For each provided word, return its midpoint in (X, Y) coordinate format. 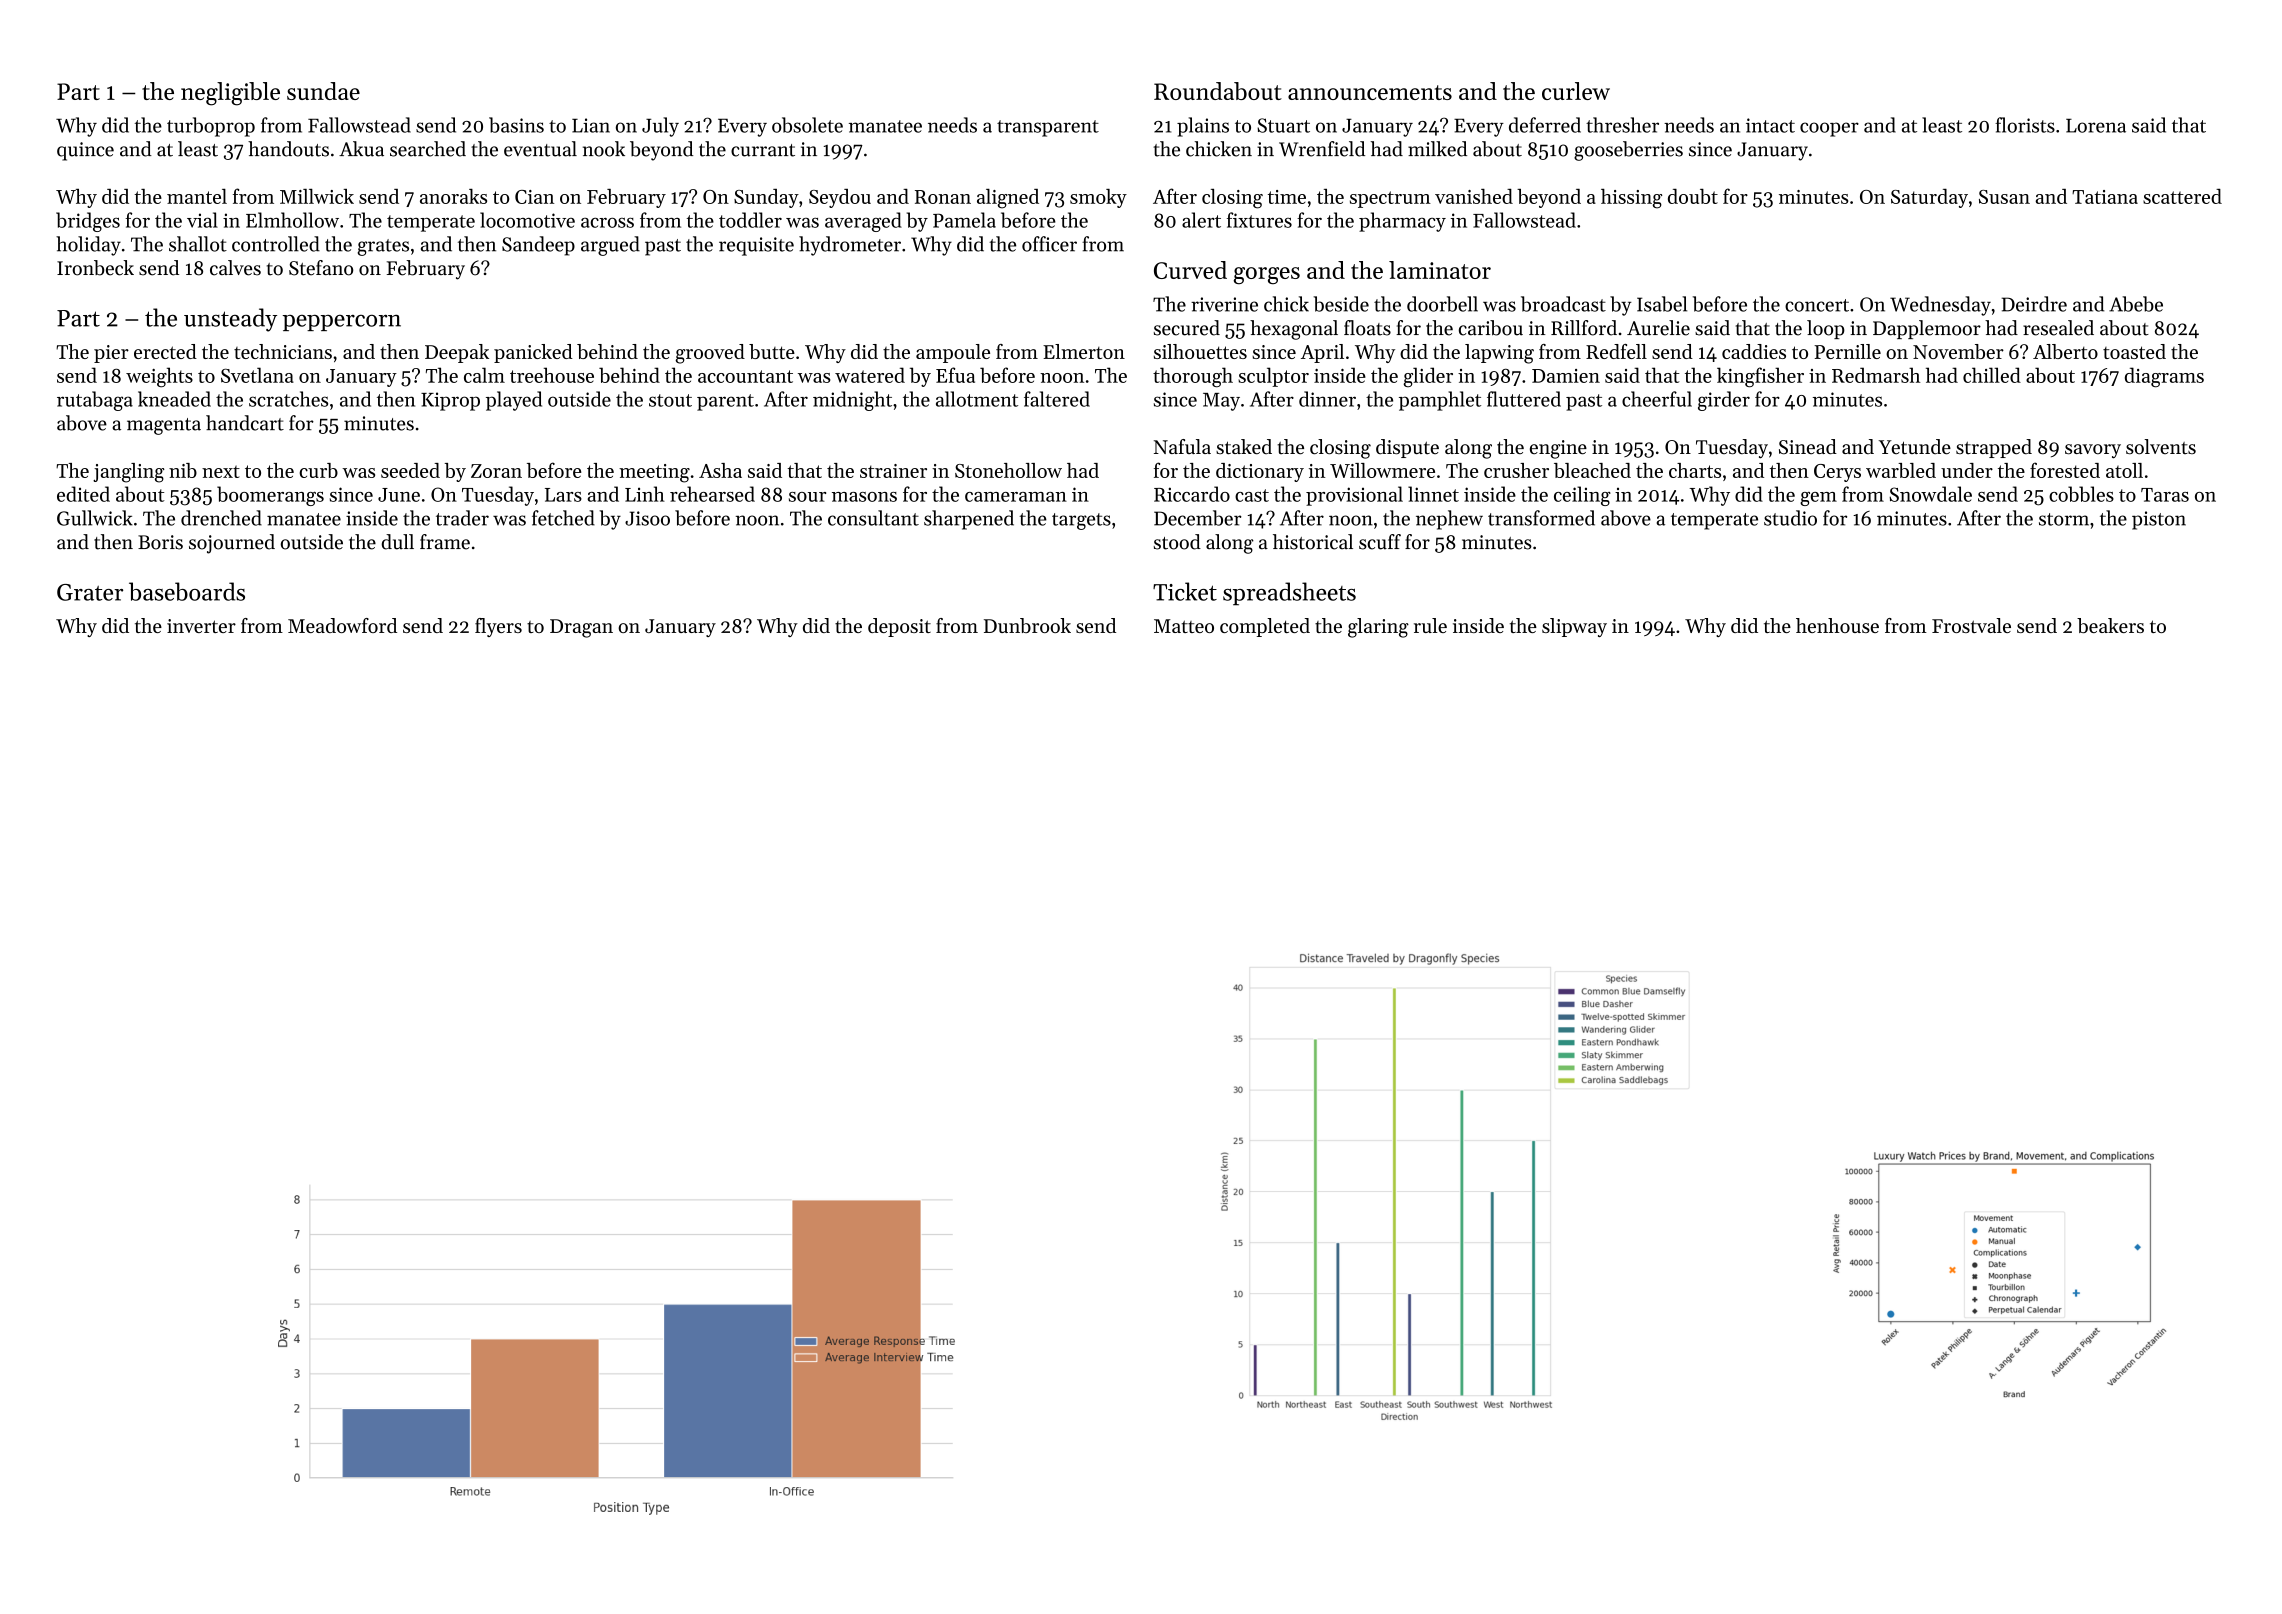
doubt (1693, 196)
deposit (899, 627)
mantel (197, 196)
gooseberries (1628, 151)
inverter (201, 626)
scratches (288, 399)
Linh (645, 494)
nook (604, 149)
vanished (1474, 196)
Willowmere (1382, 470)
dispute (1407, 448)
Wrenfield (1322, 149)
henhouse (1837, 625)
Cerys (1837, 473)
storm (2064, 519)
